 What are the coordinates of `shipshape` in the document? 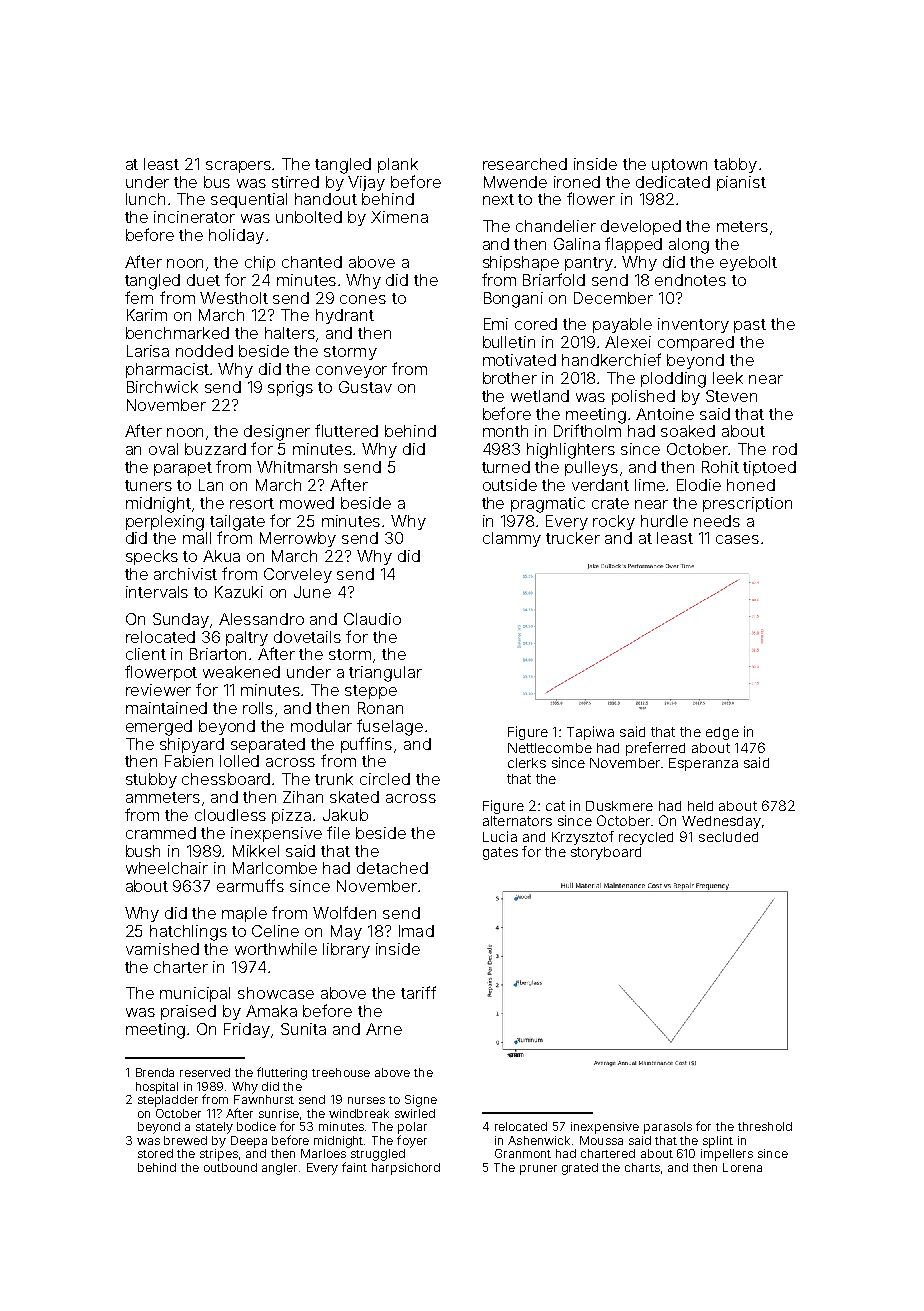 It's located at (521, 263).
